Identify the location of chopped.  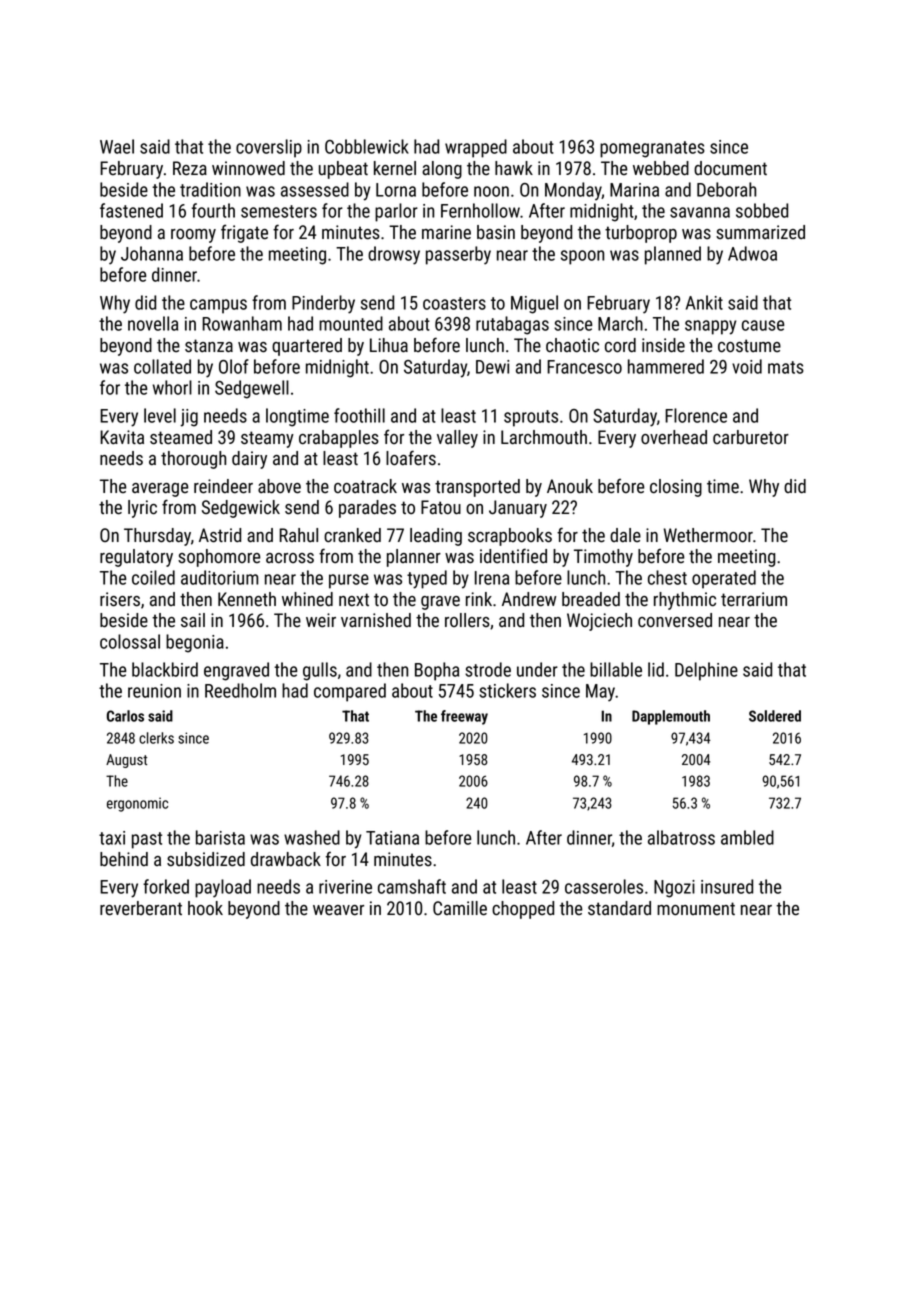
(523, 910).
